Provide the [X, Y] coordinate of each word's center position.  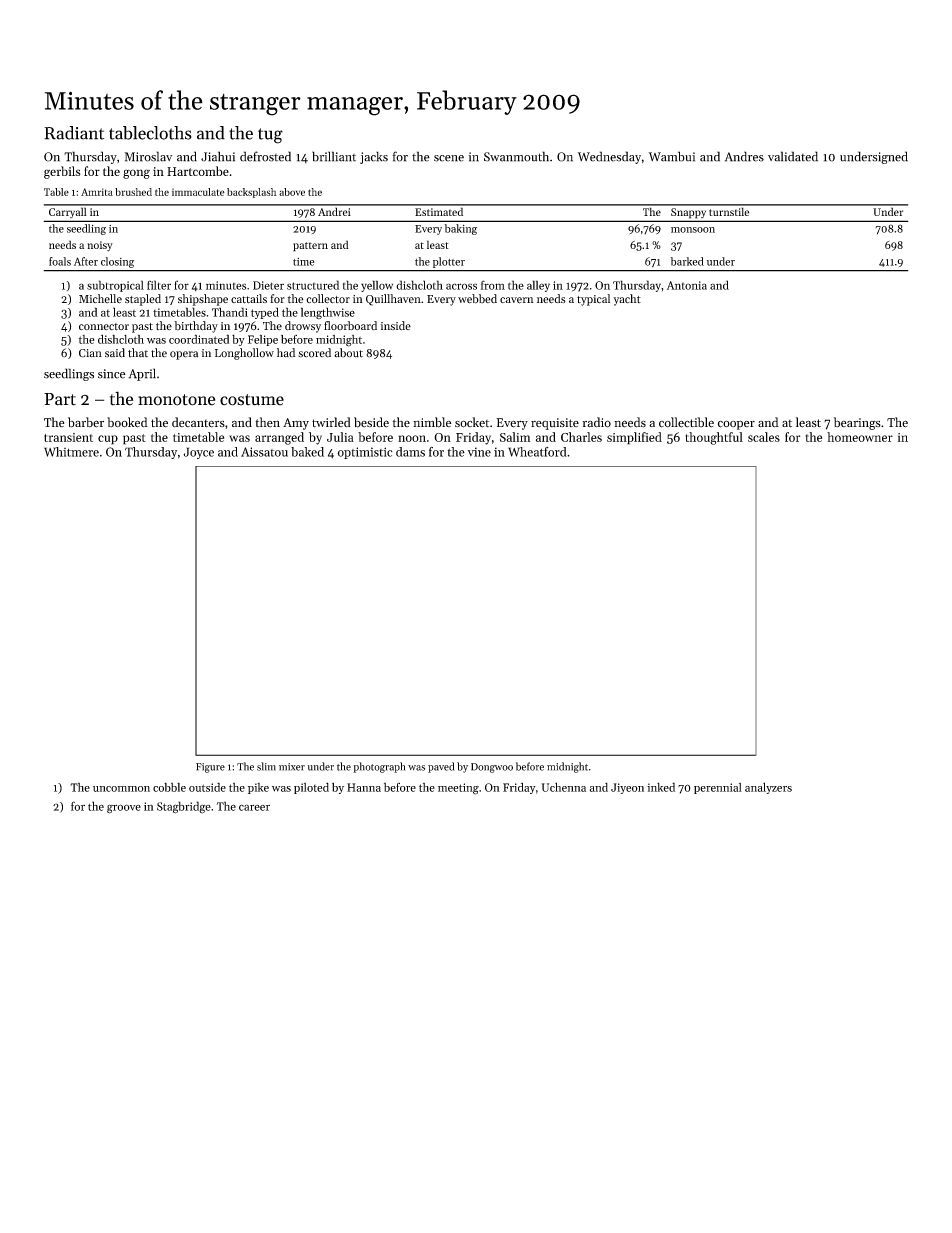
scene [449, 158]
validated [793, 156]
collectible [686, 422]
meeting [458, 789]
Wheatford [537, 452]
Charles [581, 437]
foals [60, 261]
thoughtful [714, 438]
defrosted [265, 156]
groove [124, 809]
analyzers [768, 788]
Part [60, 399]
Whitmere [71, 452]
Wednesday [609, 157]
